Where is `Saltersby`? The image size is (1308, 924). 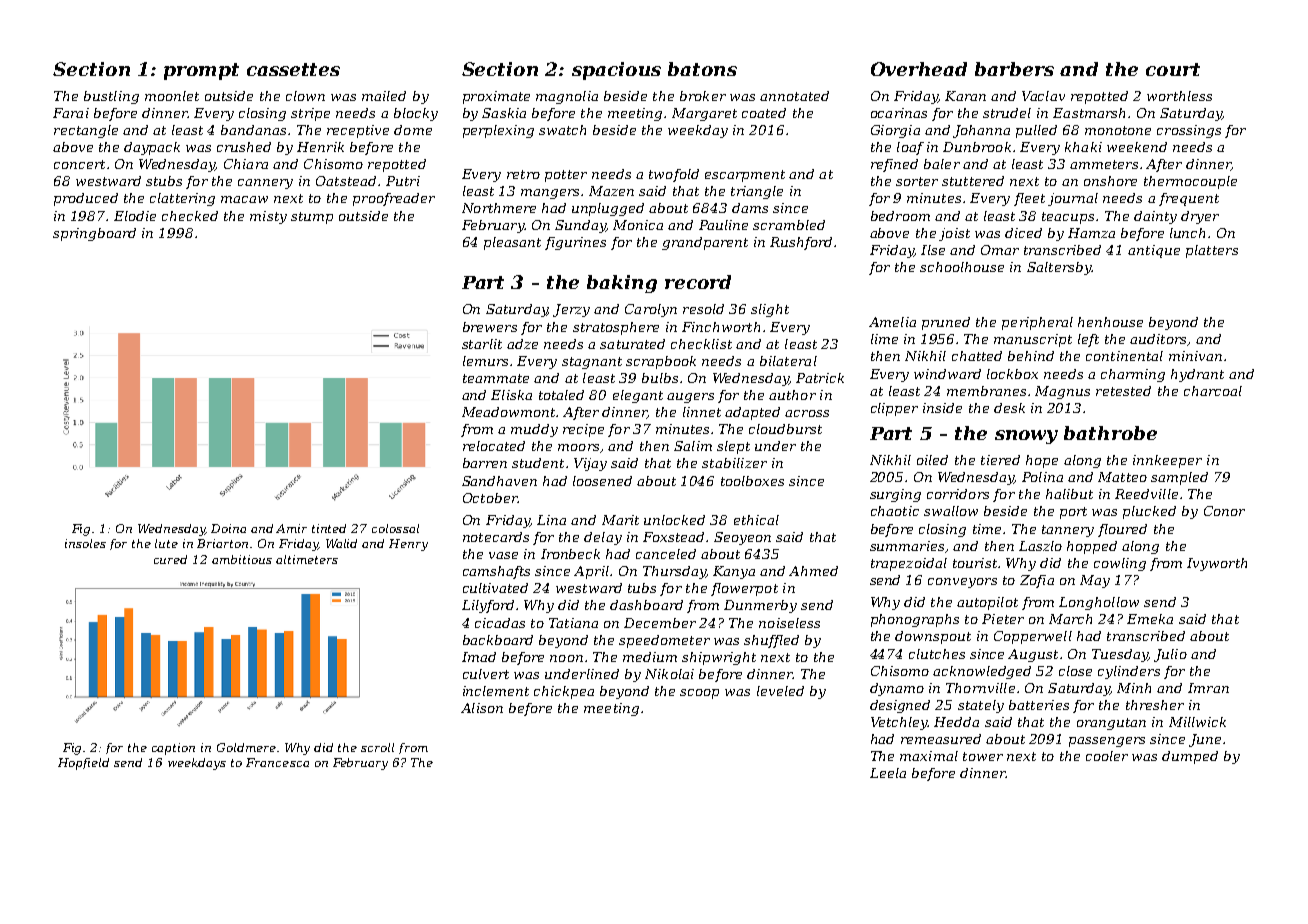
Saltersby is located at coordinates (1059, 268).
